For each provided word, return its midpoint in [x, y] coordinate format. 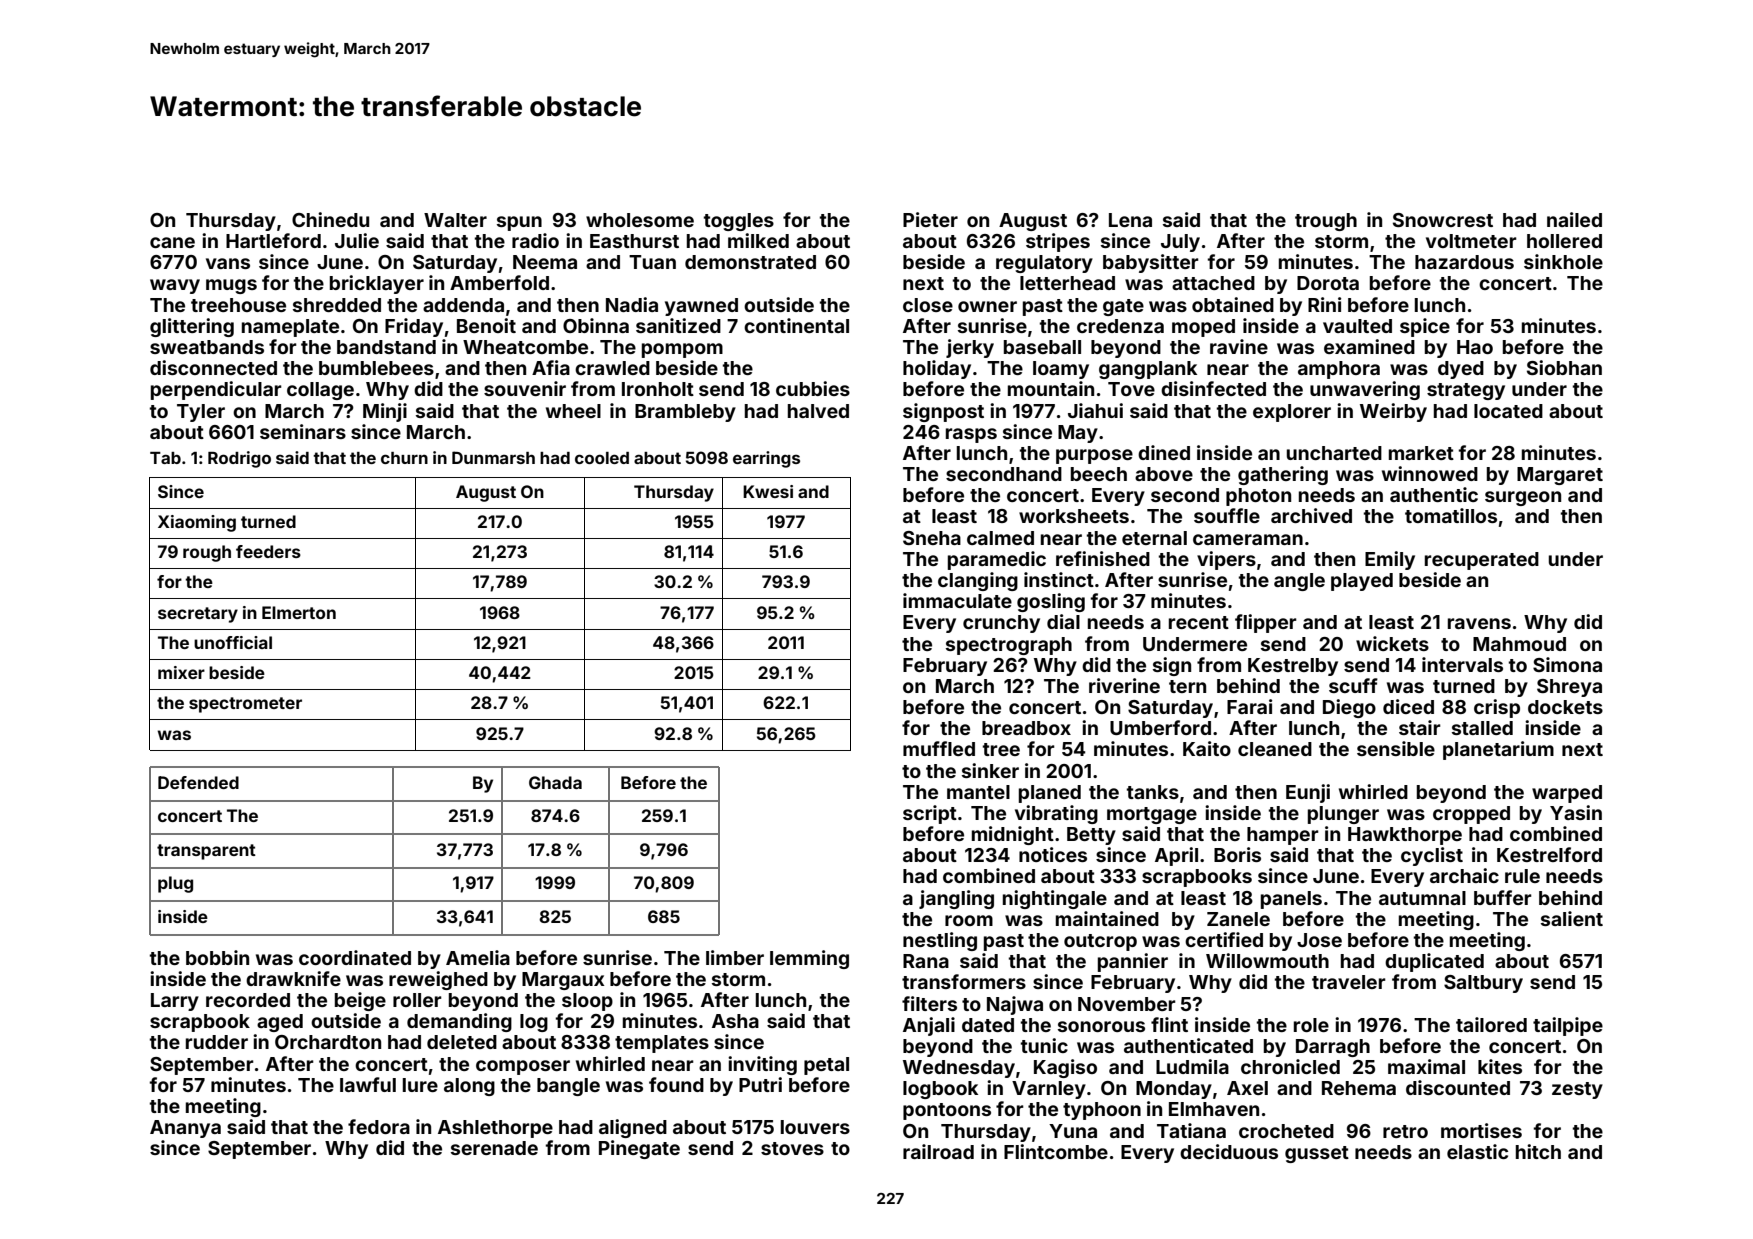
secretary [198, 615]
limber [735, 957]
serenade [494, 1148]
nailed [1574, 219]
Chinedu [330, 219]
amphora [1339, 370]
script [930, 814]
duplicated [1434, 962]
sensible [1396, 748]
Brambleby [685, 413]
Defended [198, 782]
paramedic [997, 560]
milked [758, 240]
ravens [1479, 623]
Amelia [478, 957]
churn [404, 458]
